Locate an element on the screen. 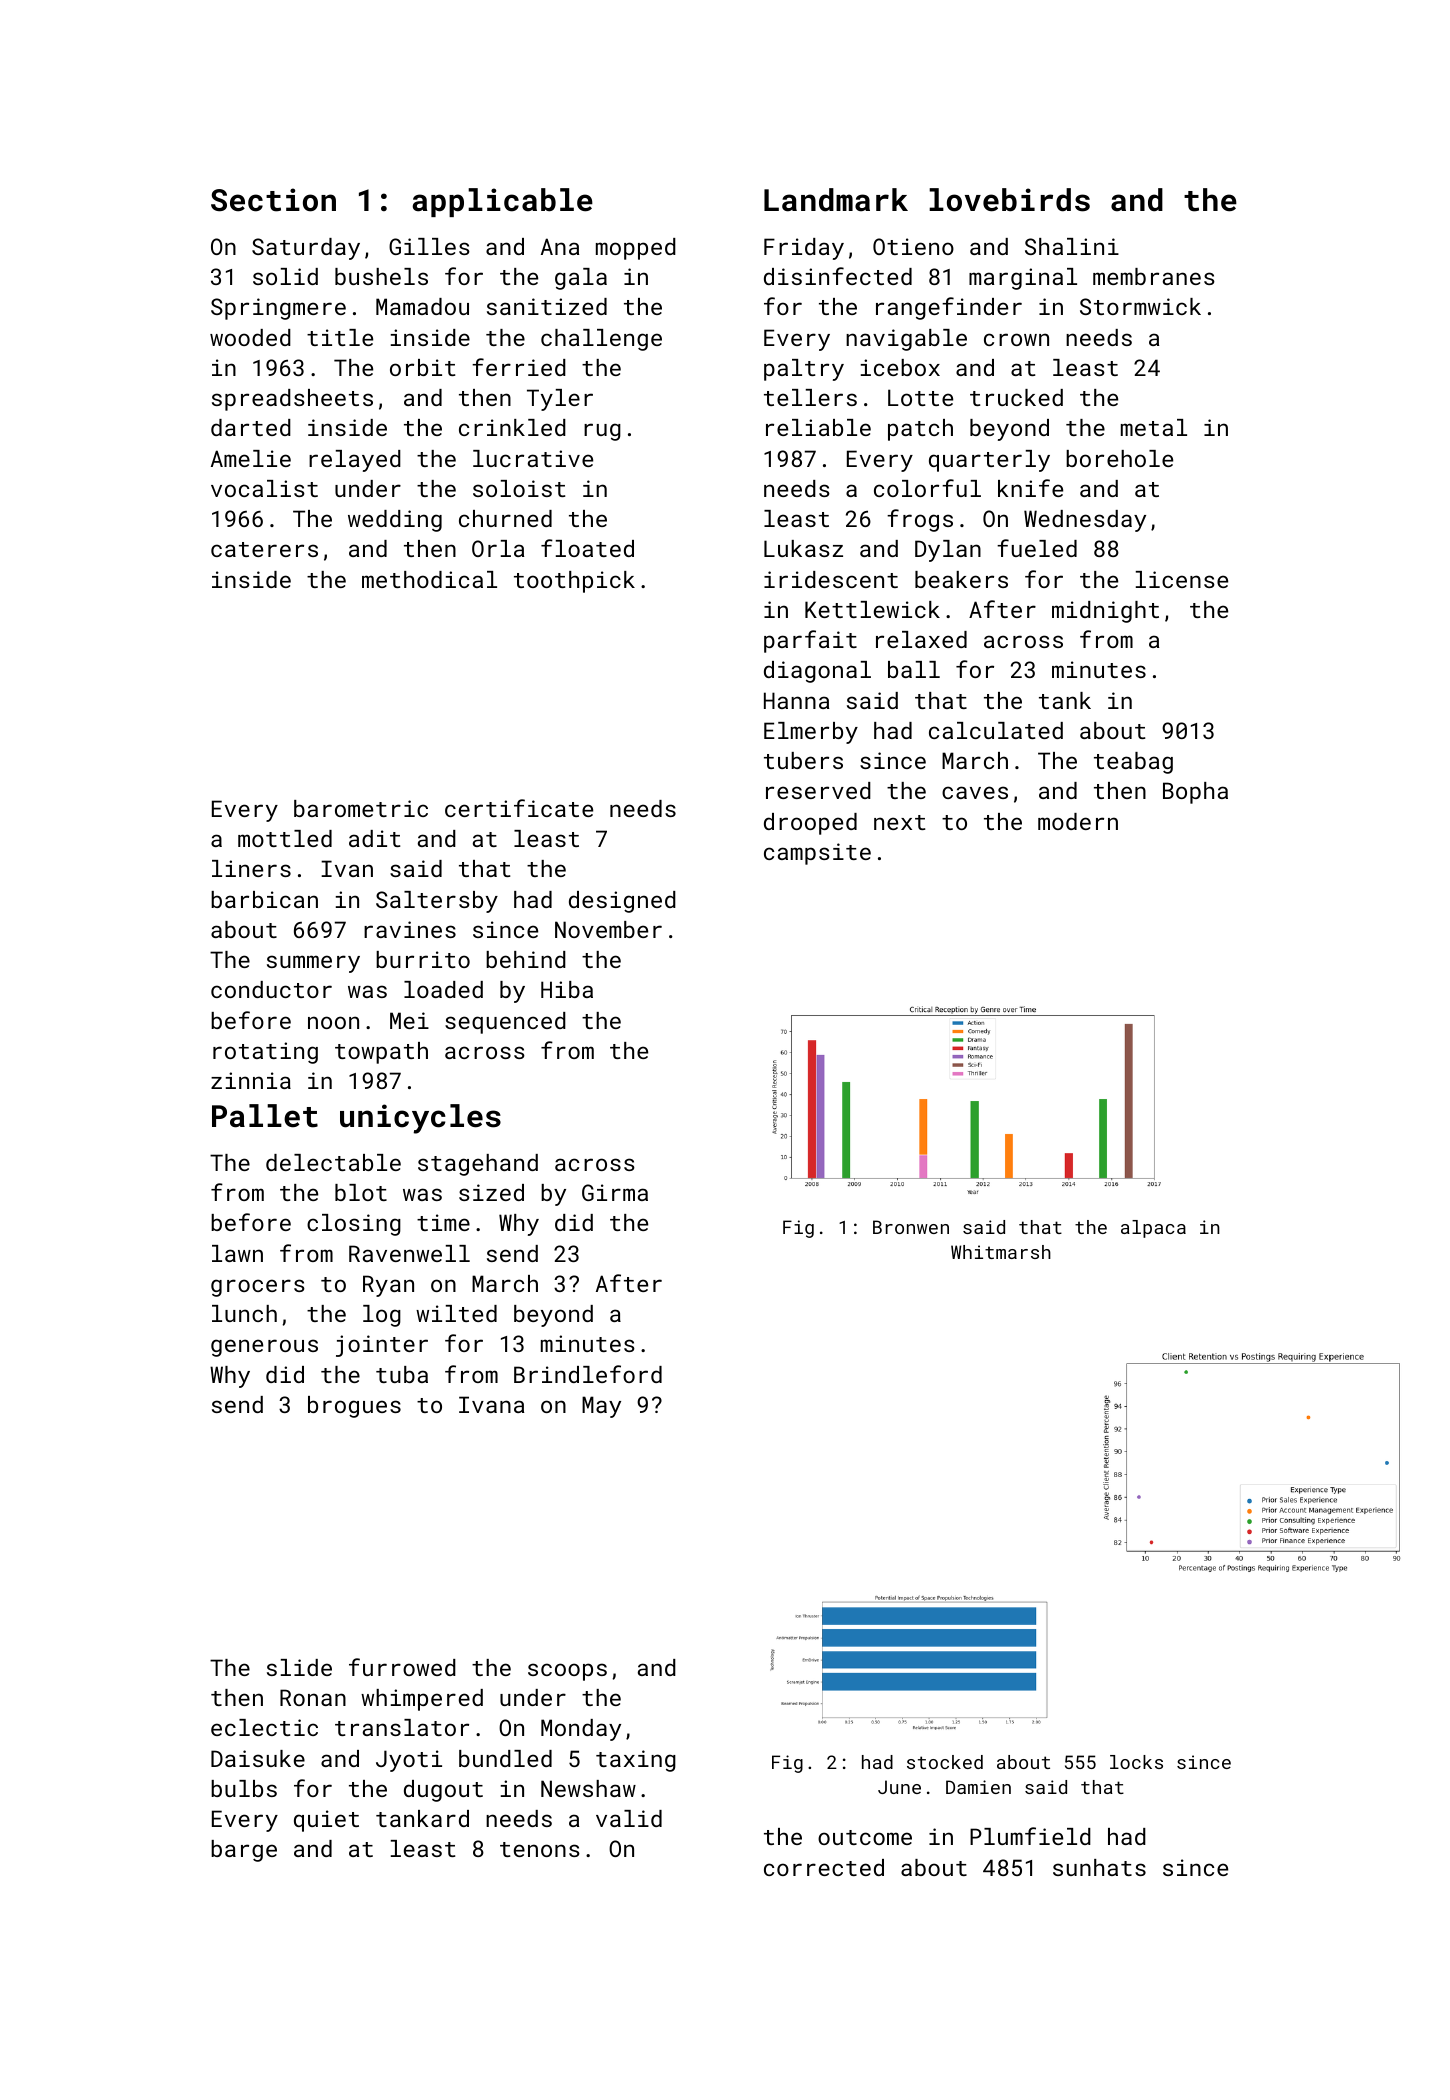 This screenshot has height=2100, width=1450. caves is located at coordinates (975, 792).
